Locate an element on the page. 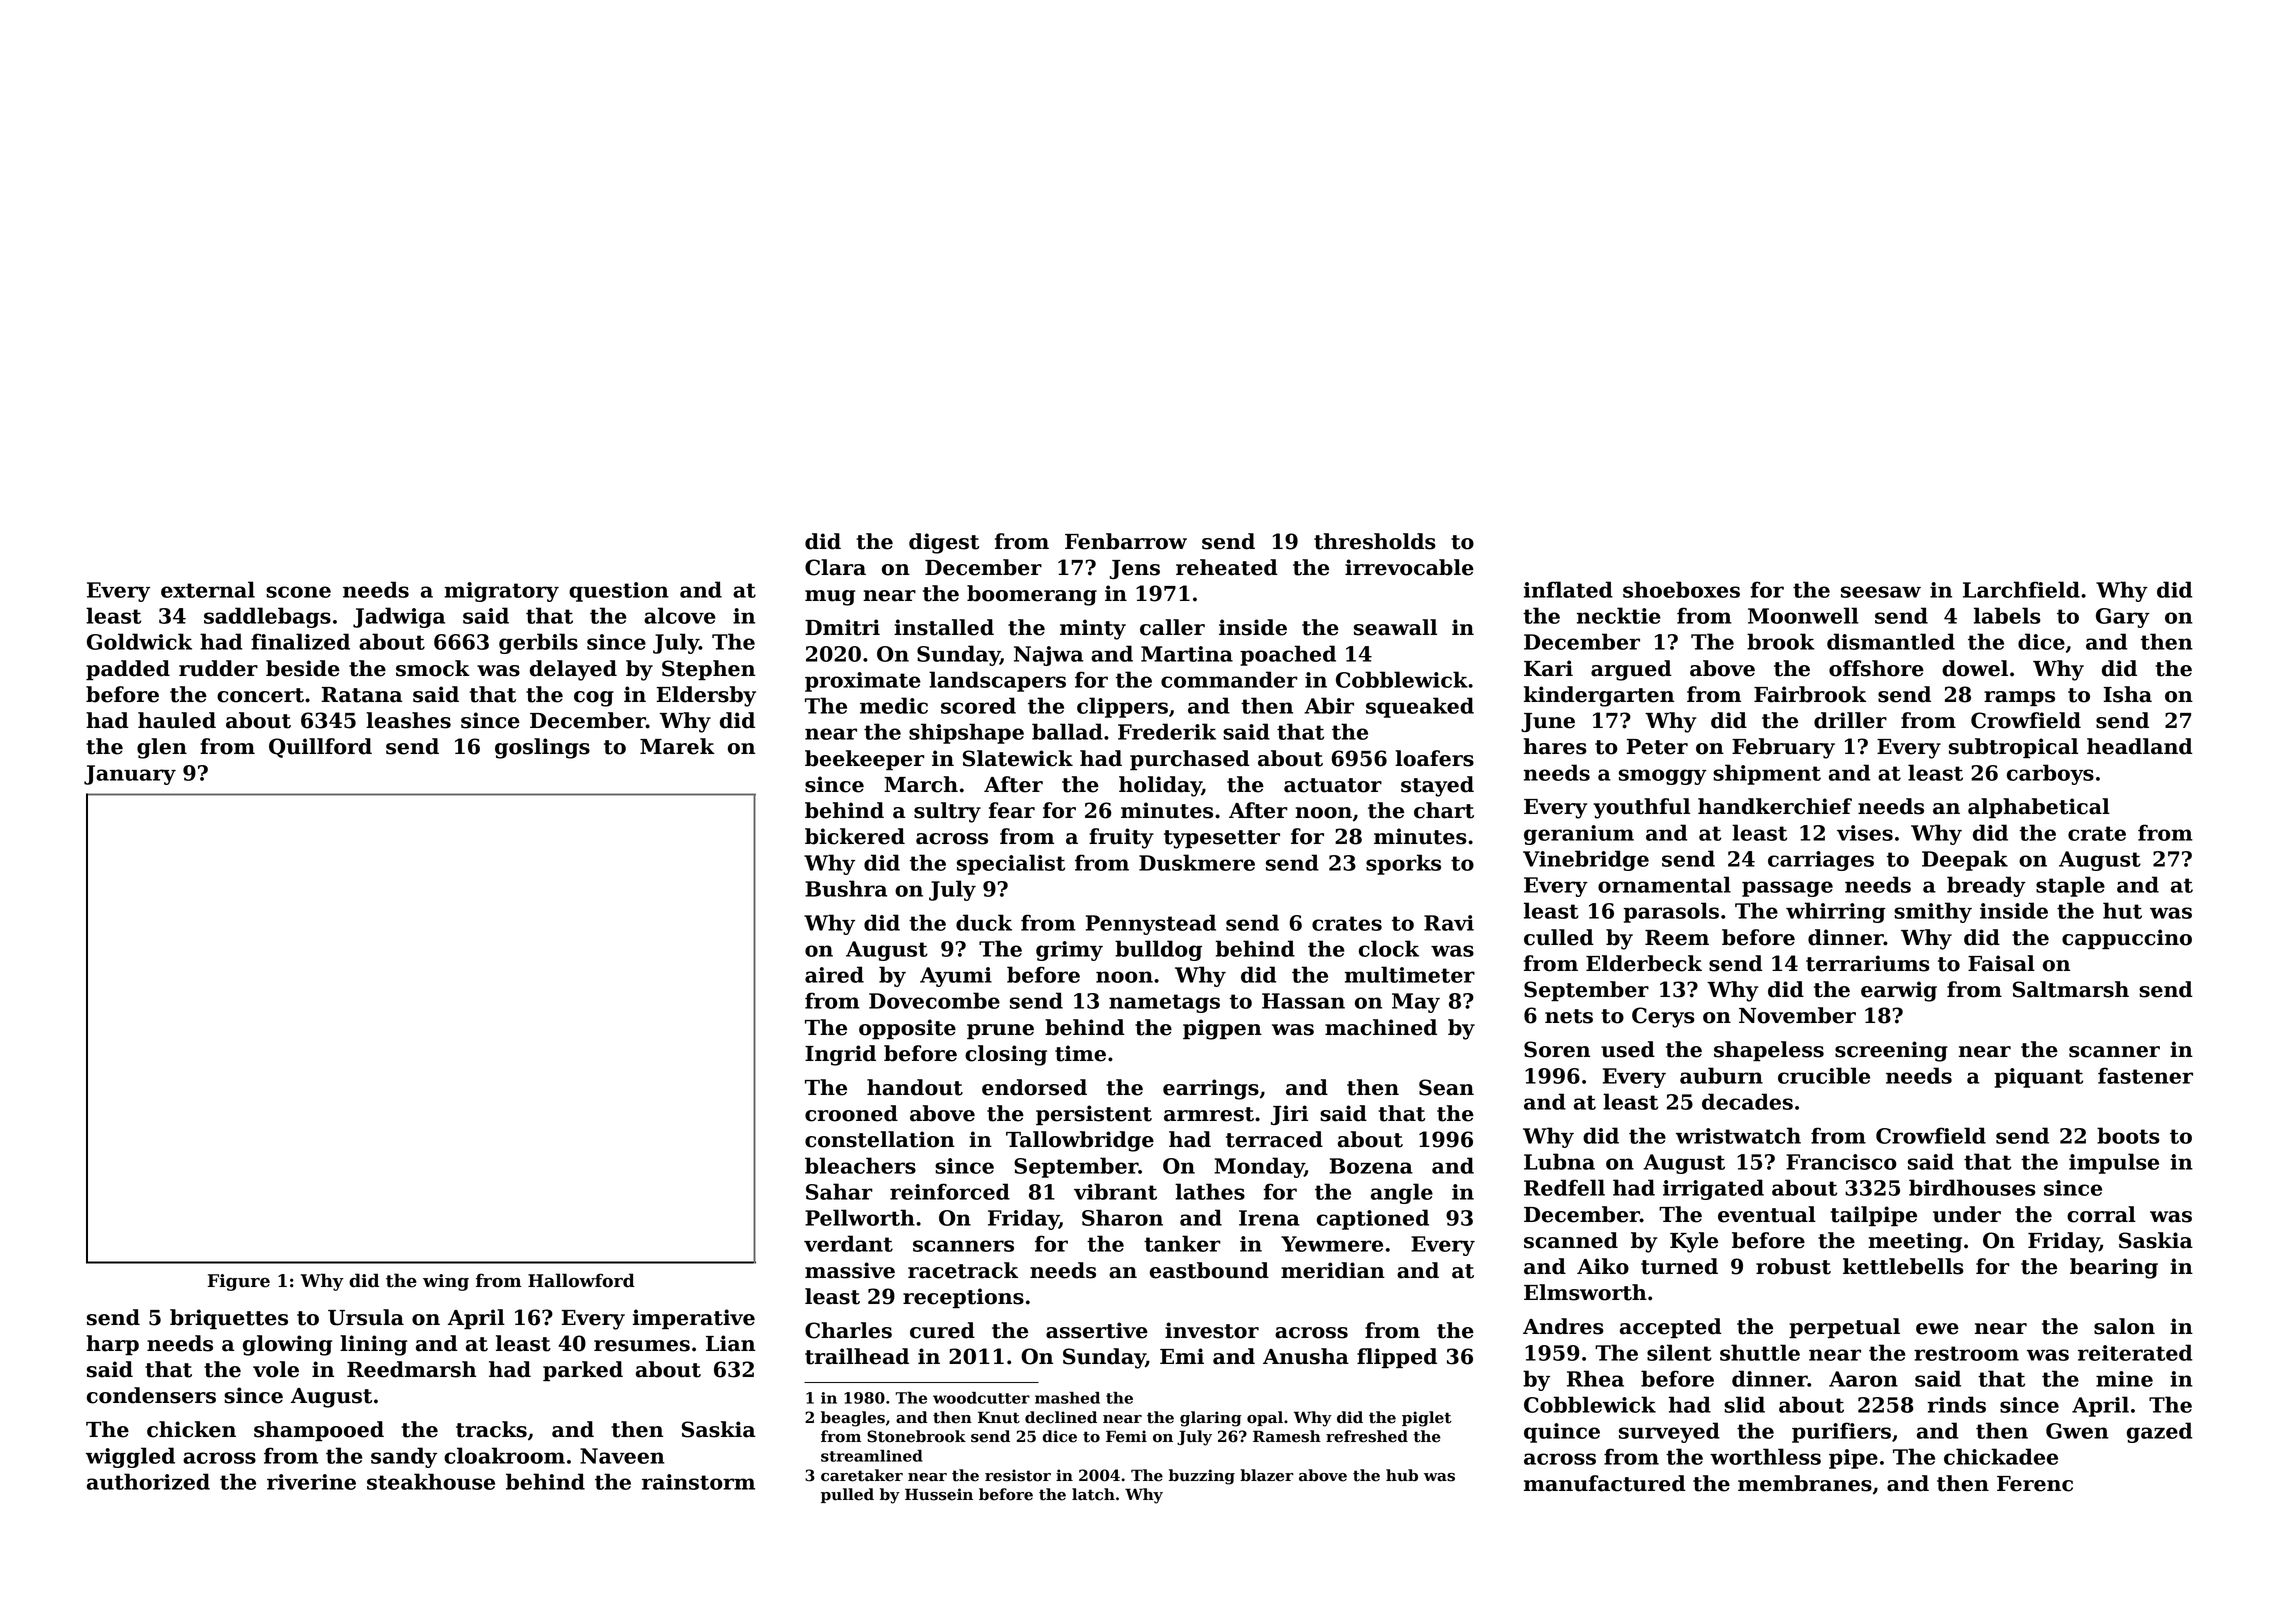 The image size is (2279, 1611). salon is located at coordinates (2124, 1326).
